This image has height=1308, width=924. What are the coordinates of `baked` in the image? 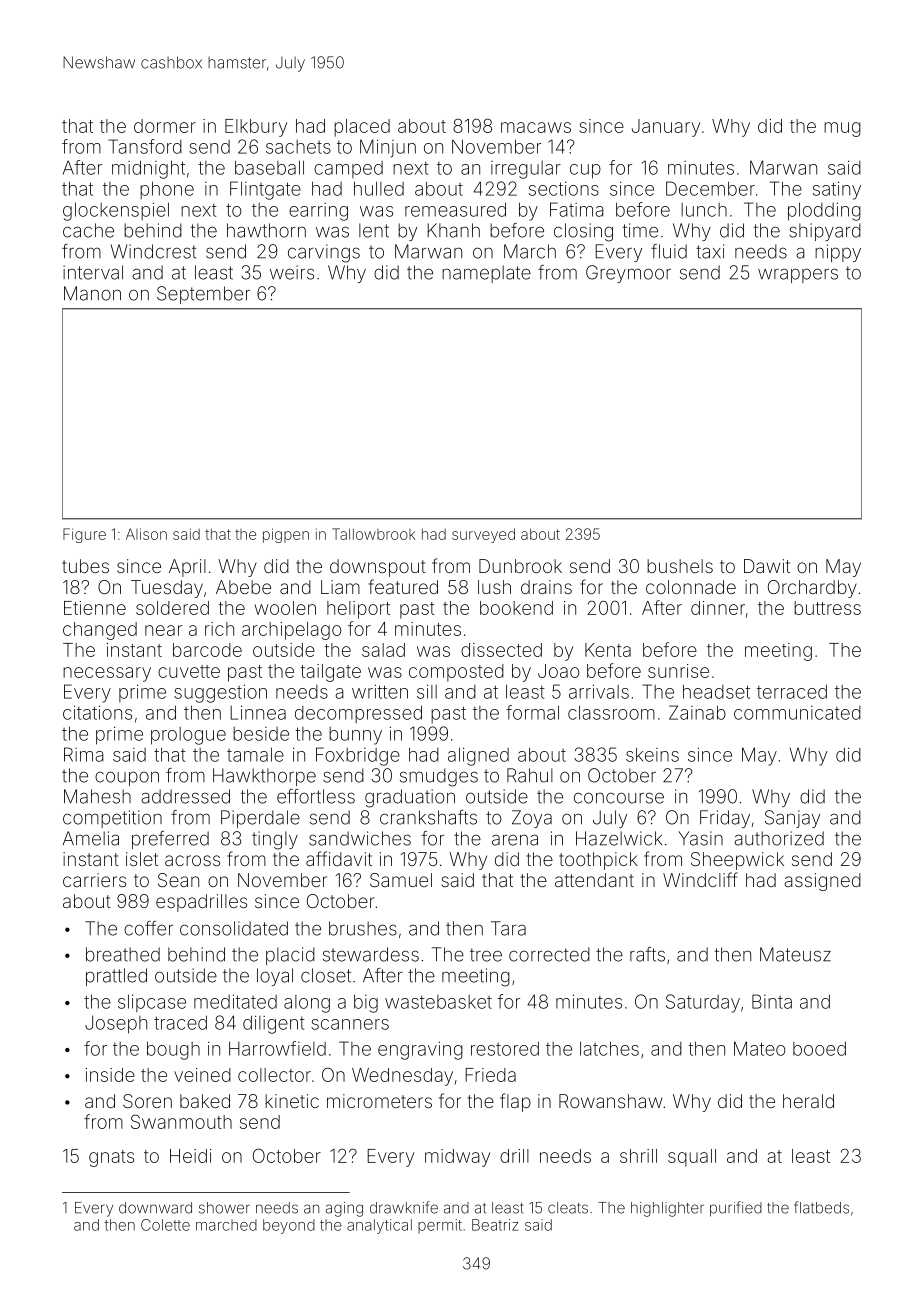 It's located at (205, 1101).
